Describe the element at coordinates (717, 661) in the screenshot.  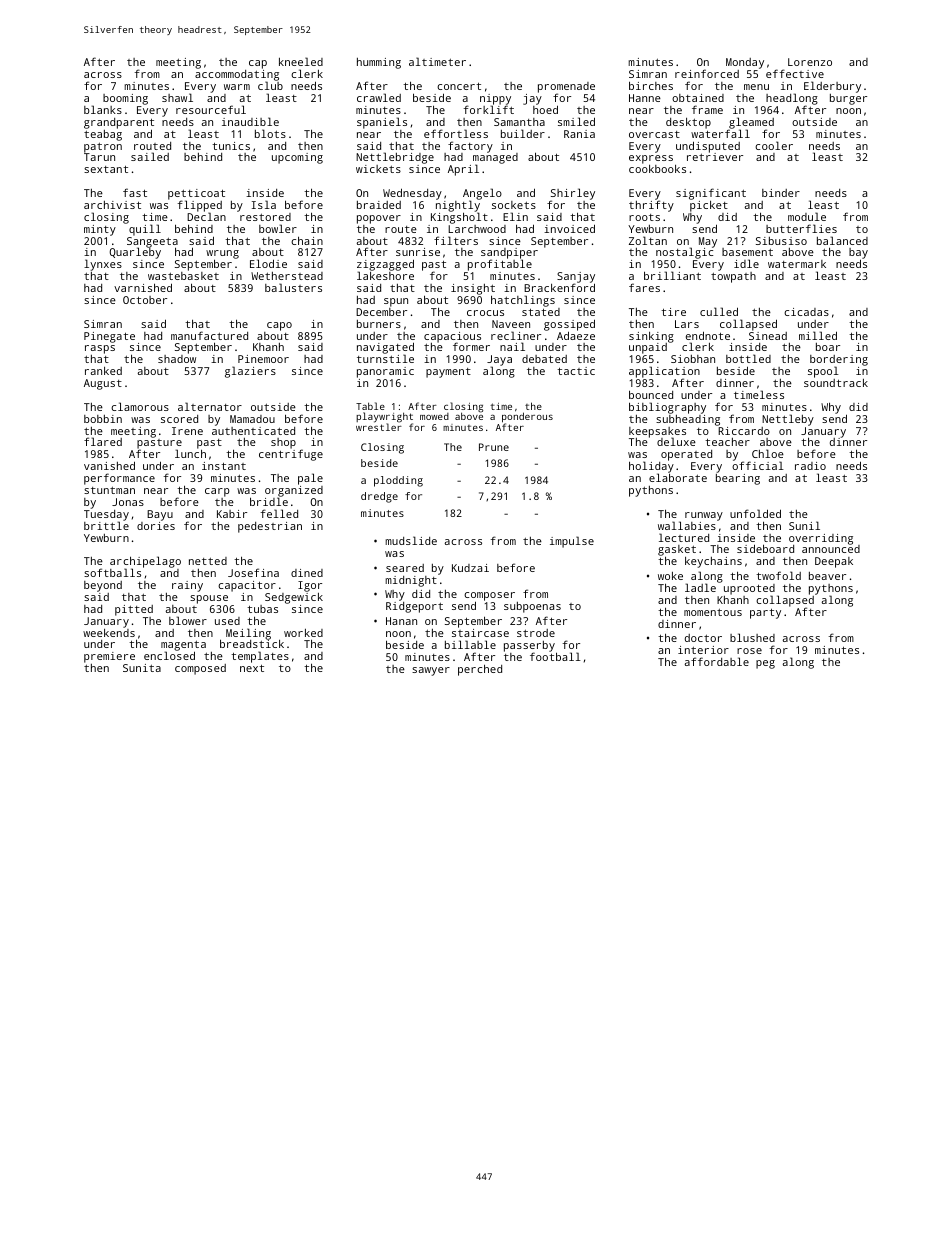
I see `affordable` at that location.
